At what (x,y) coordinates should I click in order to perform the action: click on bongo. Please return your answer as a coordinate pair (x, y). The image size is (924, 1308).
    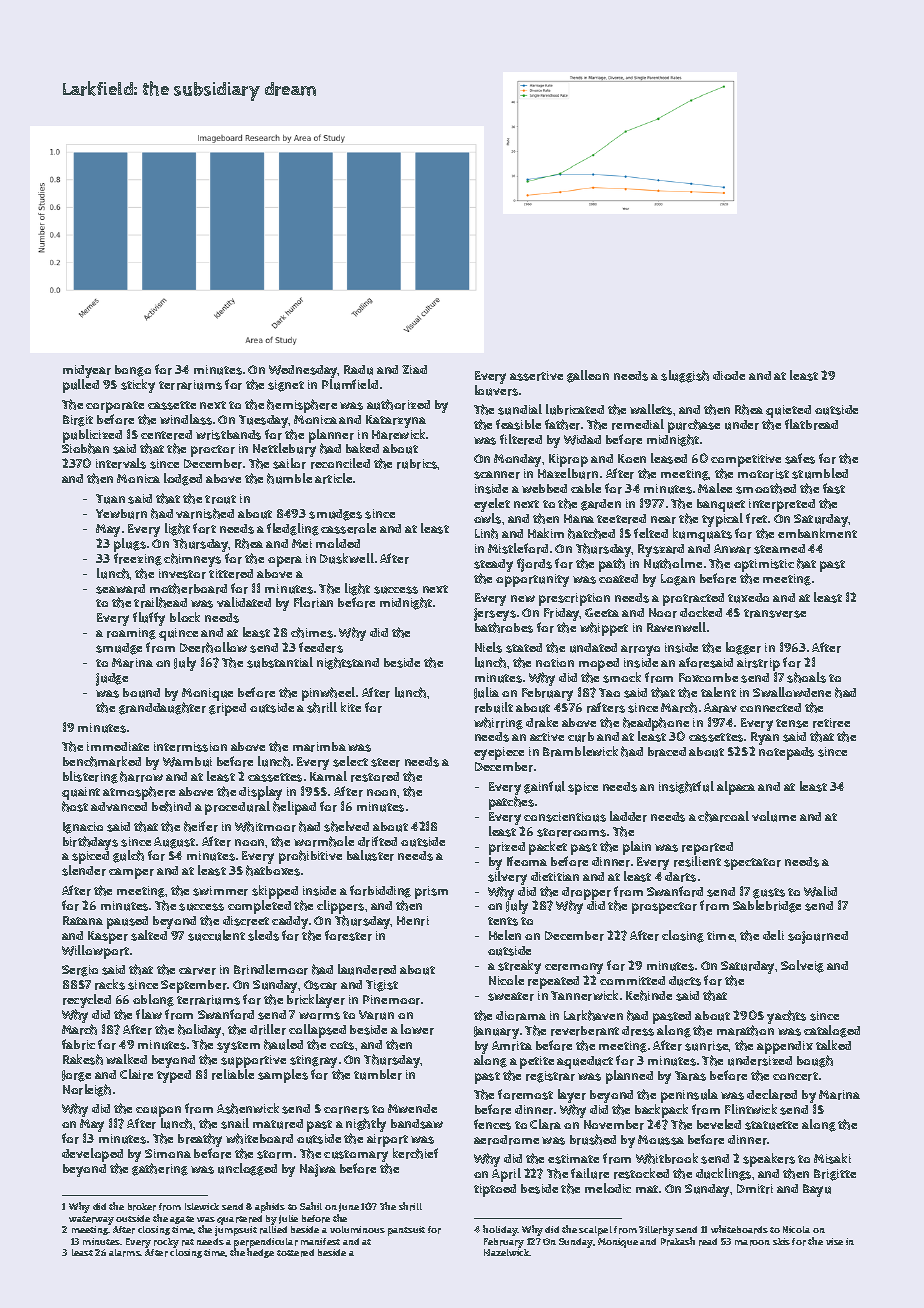
    Looking at the image, I should click on (133, 371).
